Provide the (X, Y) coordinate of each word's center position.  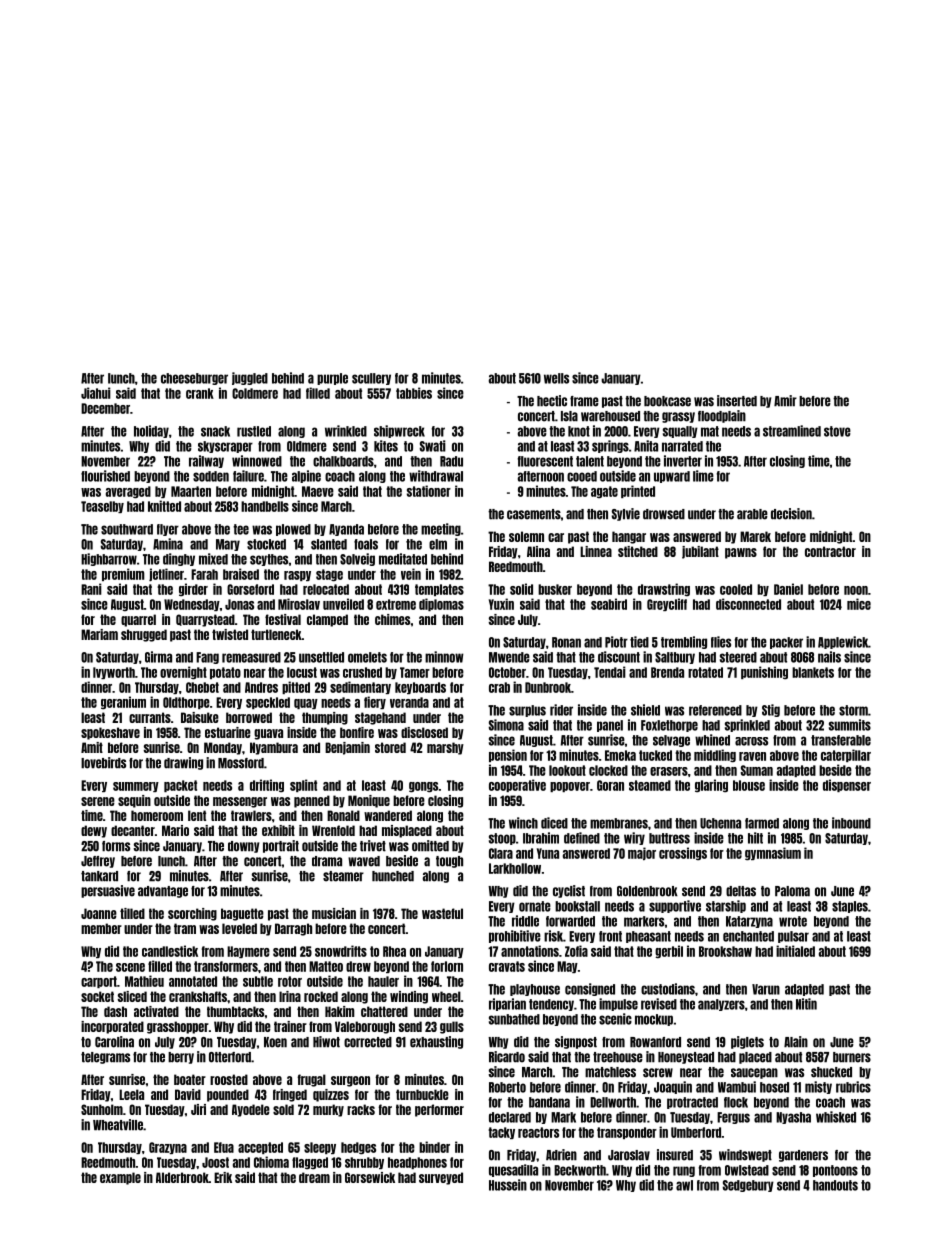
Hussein (508, 1185)
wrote (793, 921)
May (567, 967)
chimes (392, 619)
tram (185, 928)
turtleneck (276, 634)
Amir (785, 401)
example (120, 1178)
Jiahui (96, 393)
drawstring (664, 590)
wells (556, 378)
